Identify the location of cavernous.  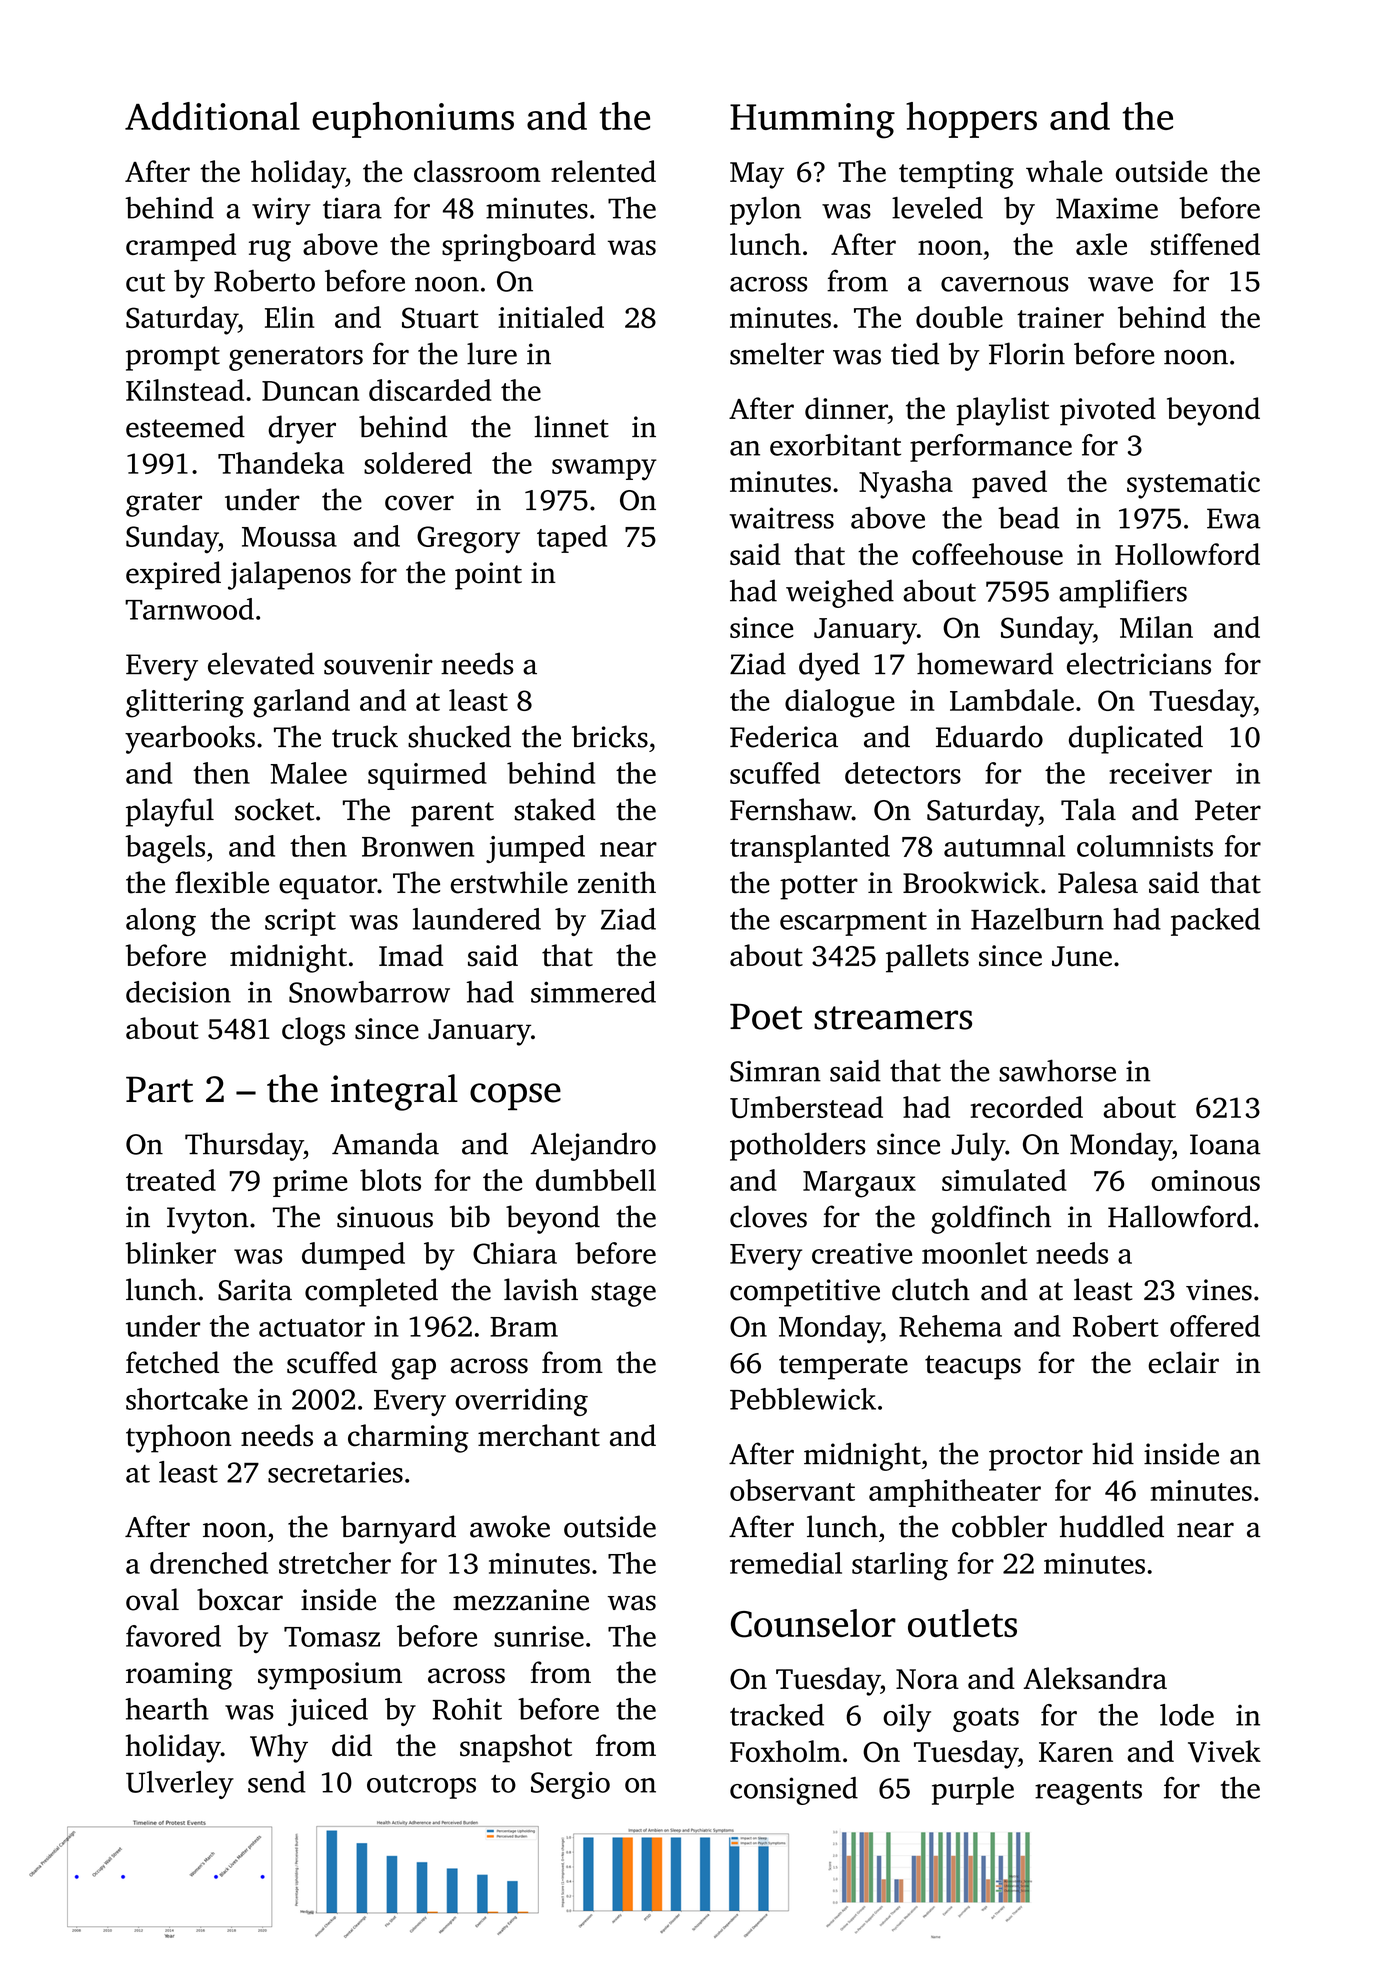
(1005, 284).
